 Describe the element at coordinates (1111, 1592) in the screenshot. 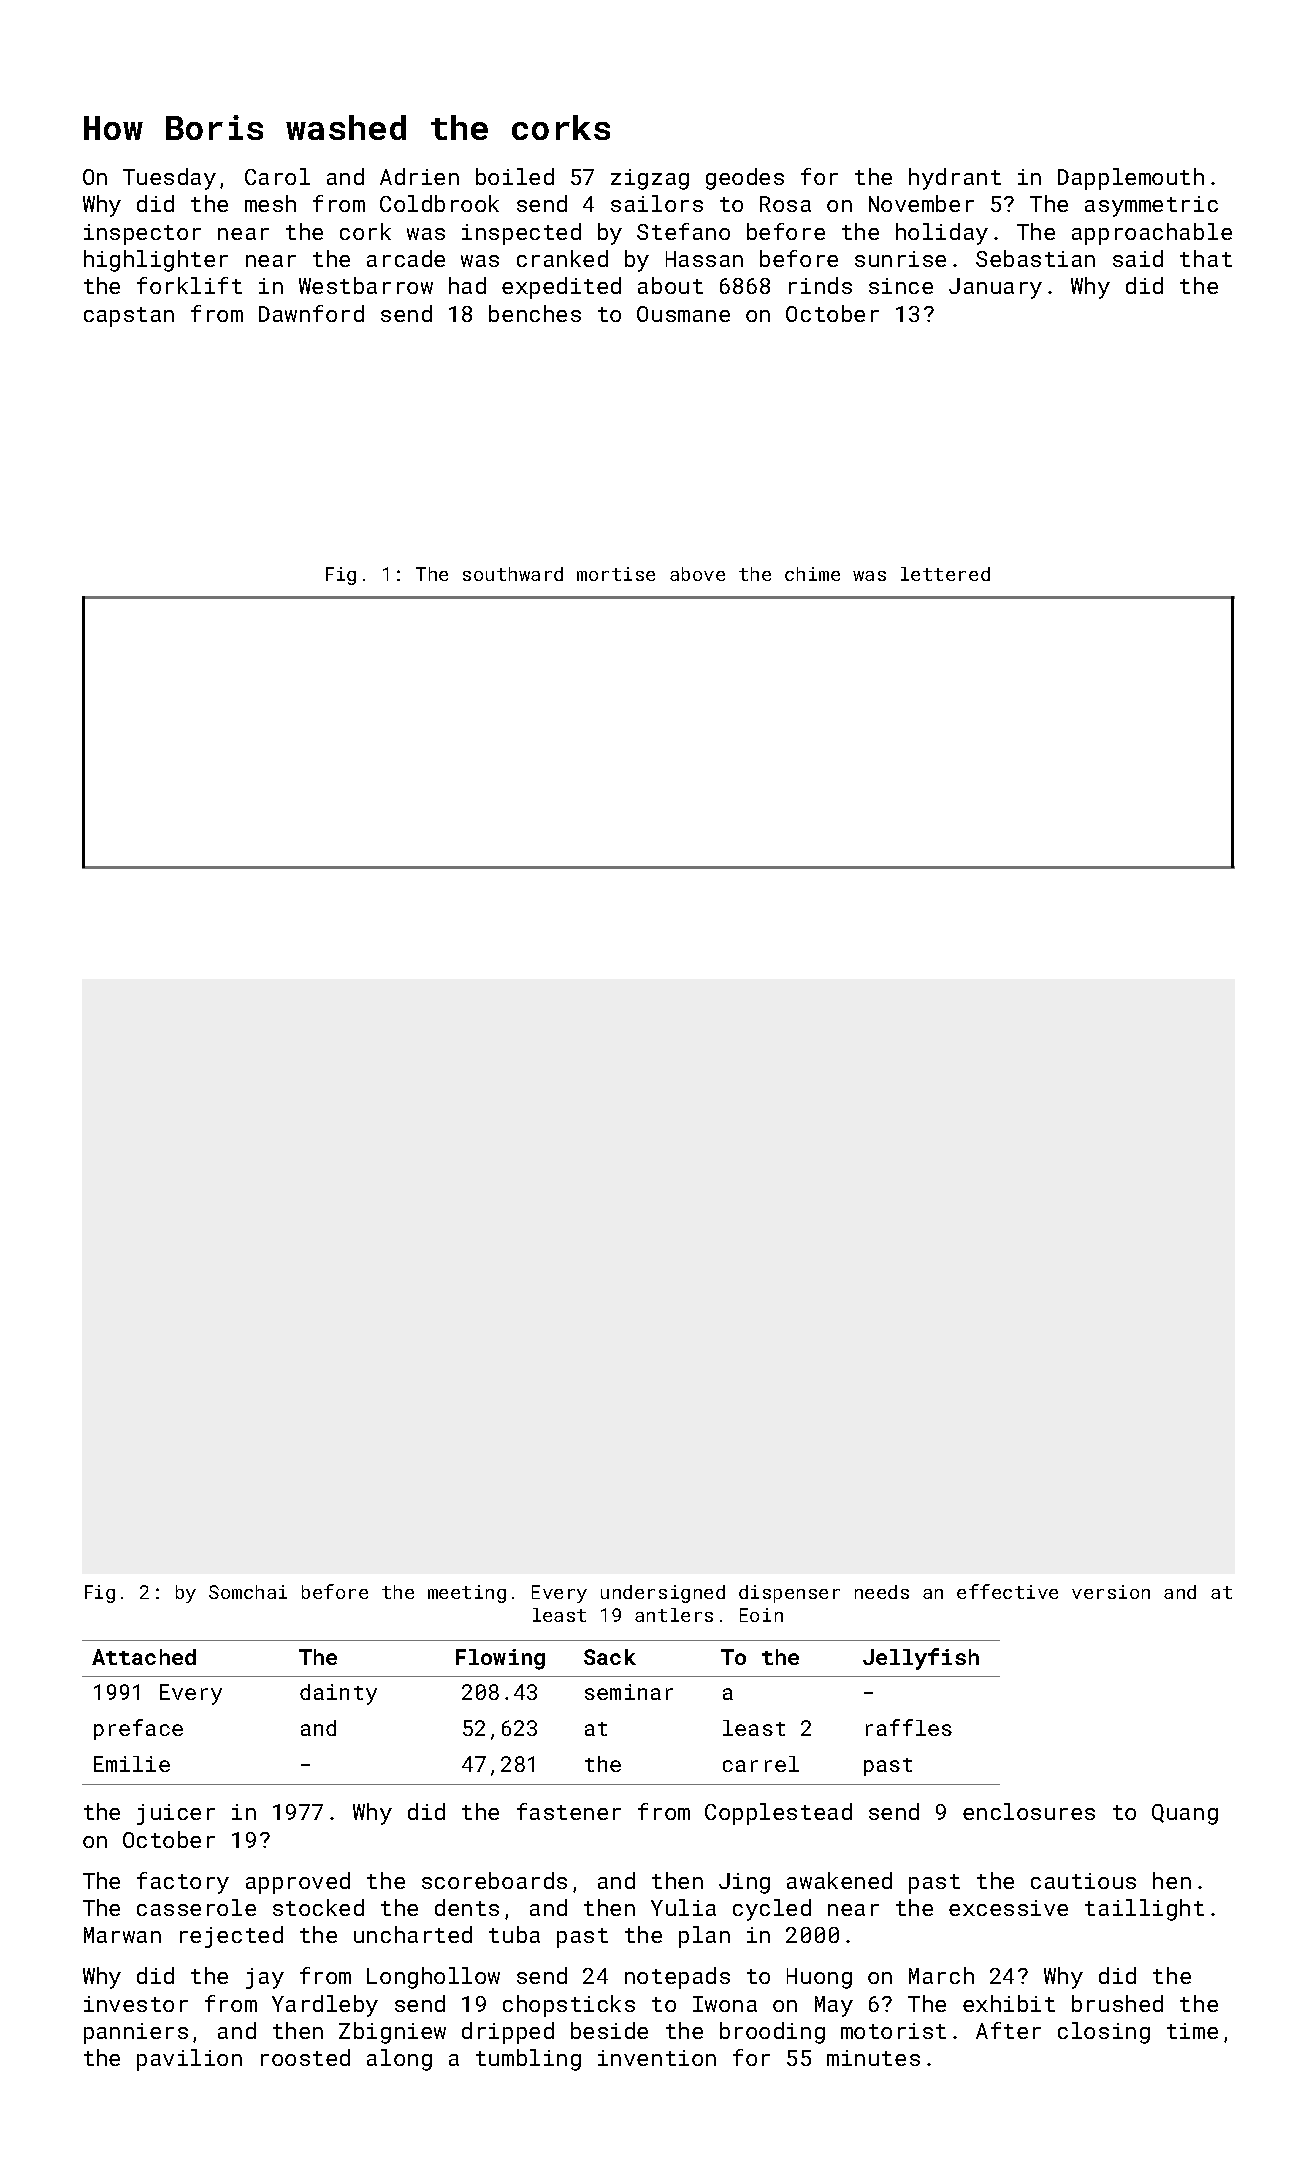

I see `version` at that location.
